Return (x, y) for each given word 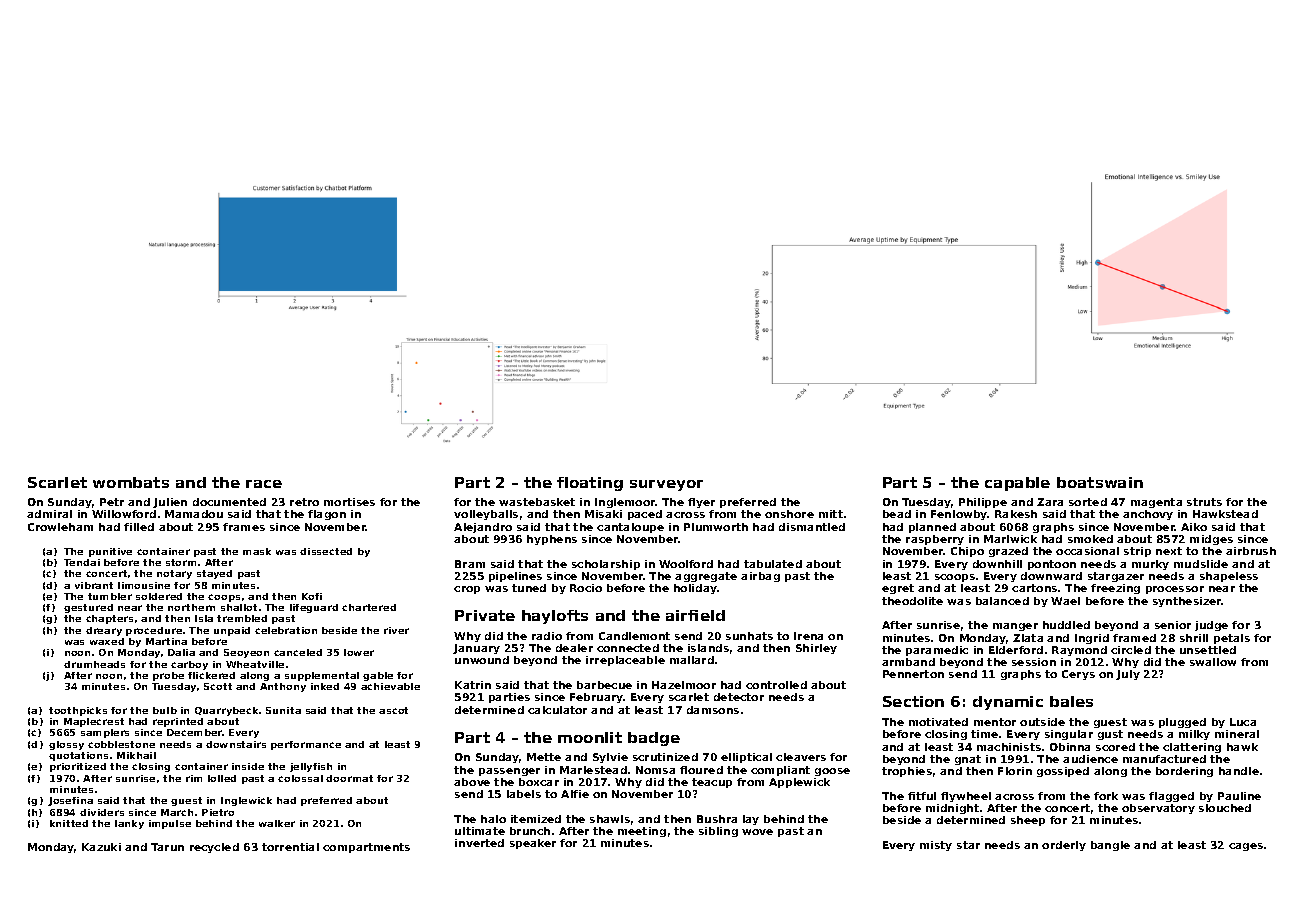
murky (1150, 565)
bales (1071, 701)
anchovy (1148, 515)
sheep (1028, 821)
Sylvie (610, 758)
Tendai (82, 562)
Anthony (283, 687)
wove (757, 832)
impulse (170, 824)
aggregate (706, 577)
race (264, 484)
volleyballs (486, 515)
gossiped (1063, 772)
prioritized (78, 767)
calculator (557, 710)
